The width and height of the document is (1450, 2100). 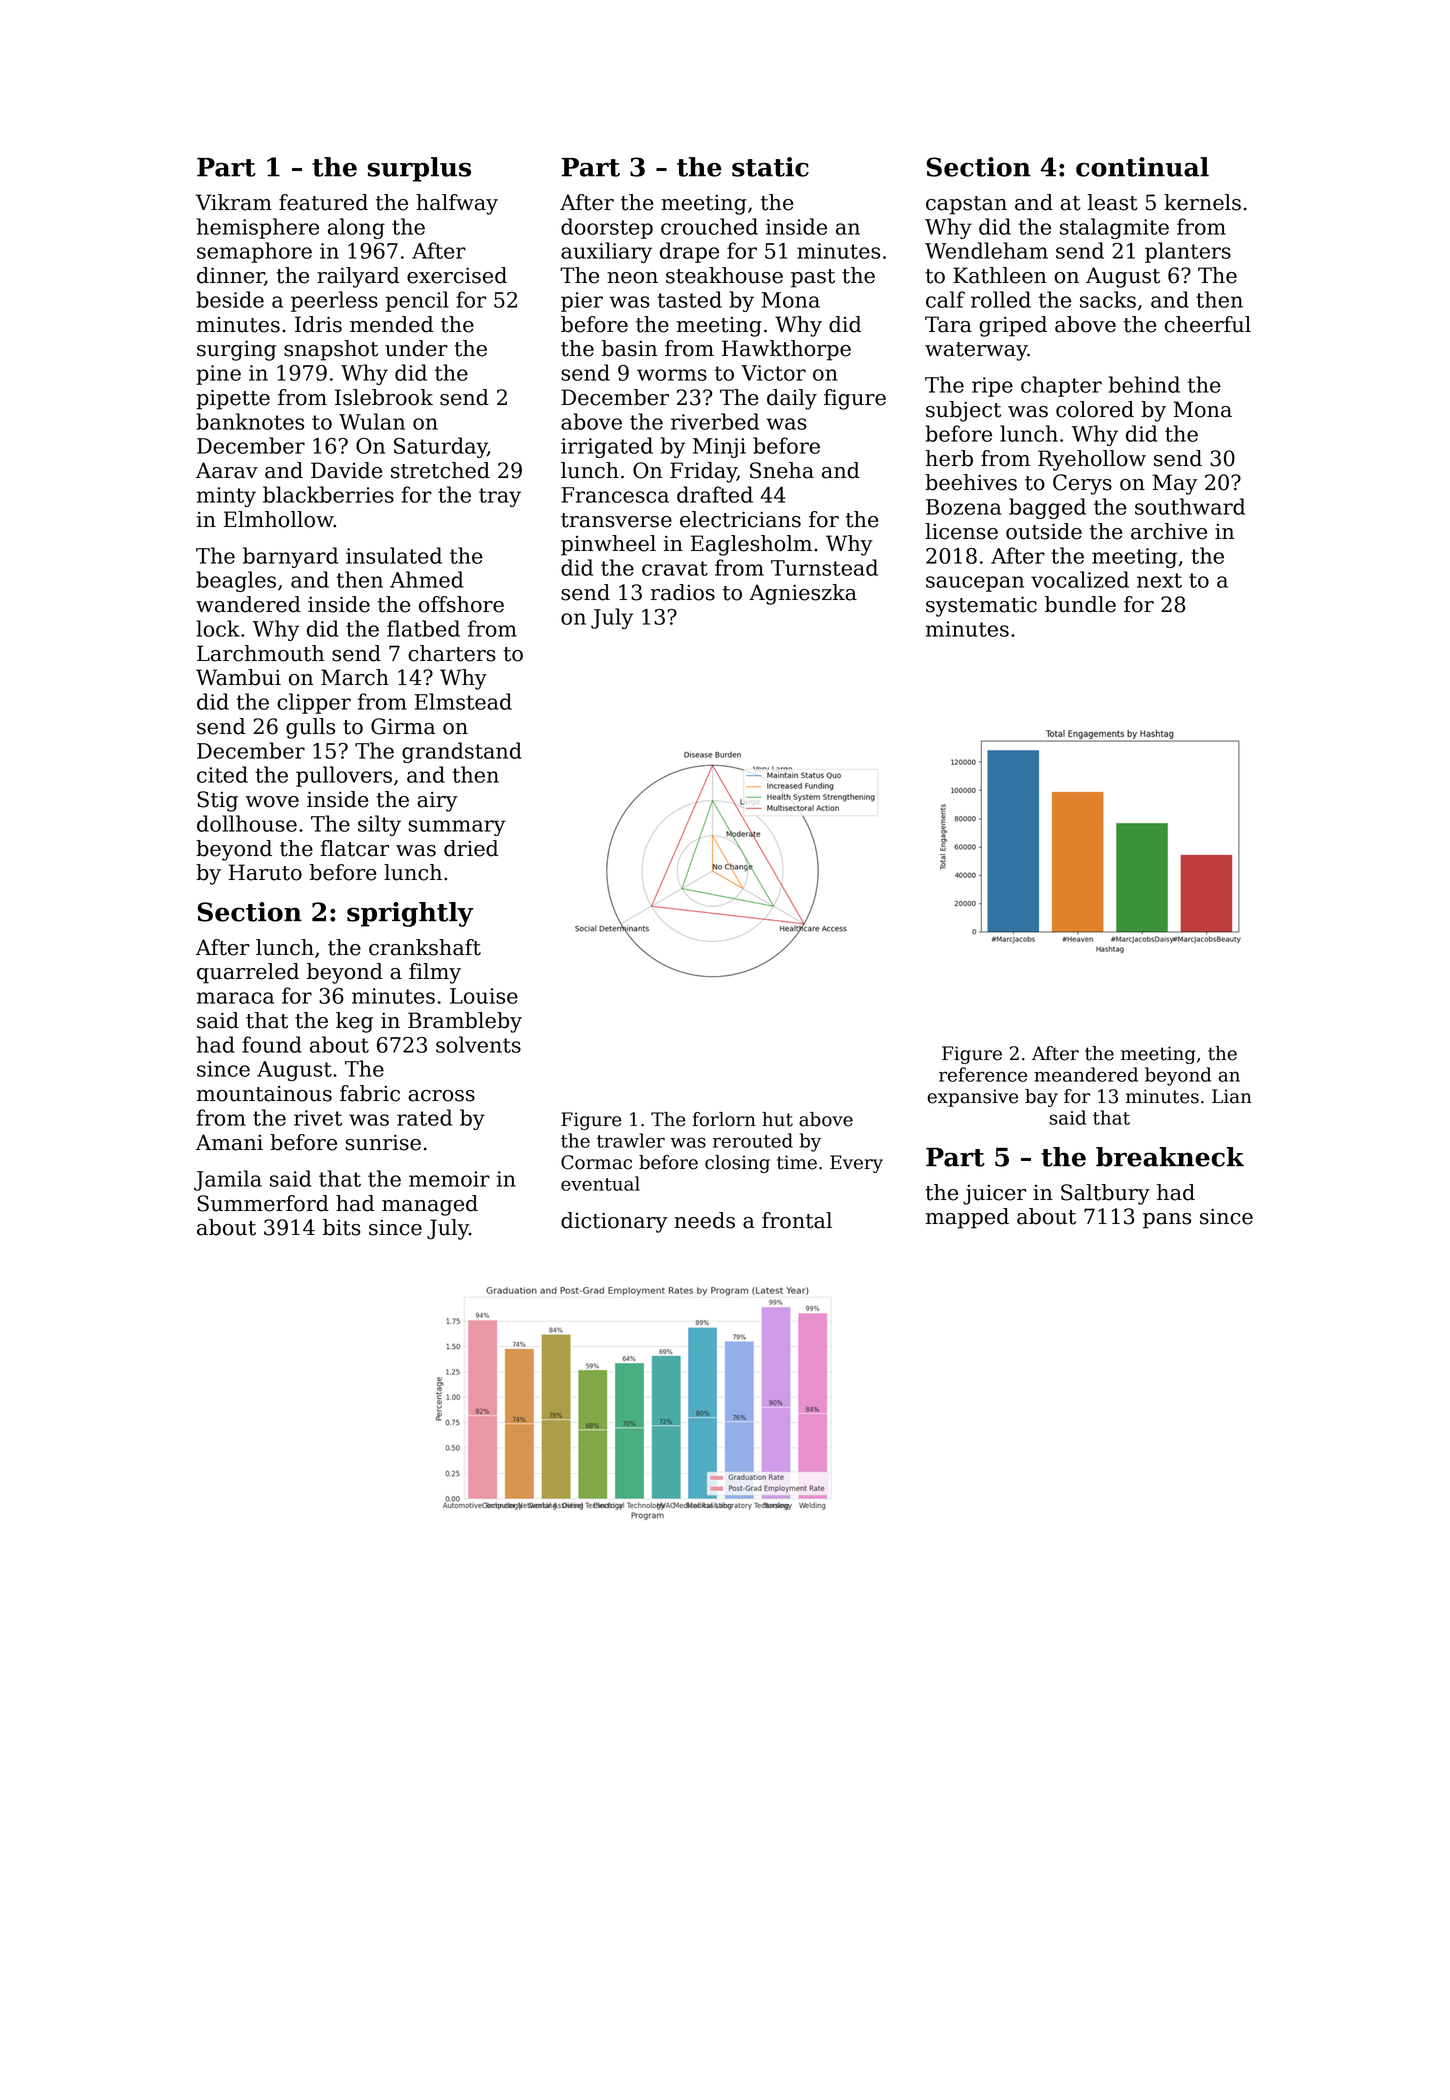 What do you see at coordinates (471, 848) in the document?
I see `dried` at bounding box center [471, 848].
